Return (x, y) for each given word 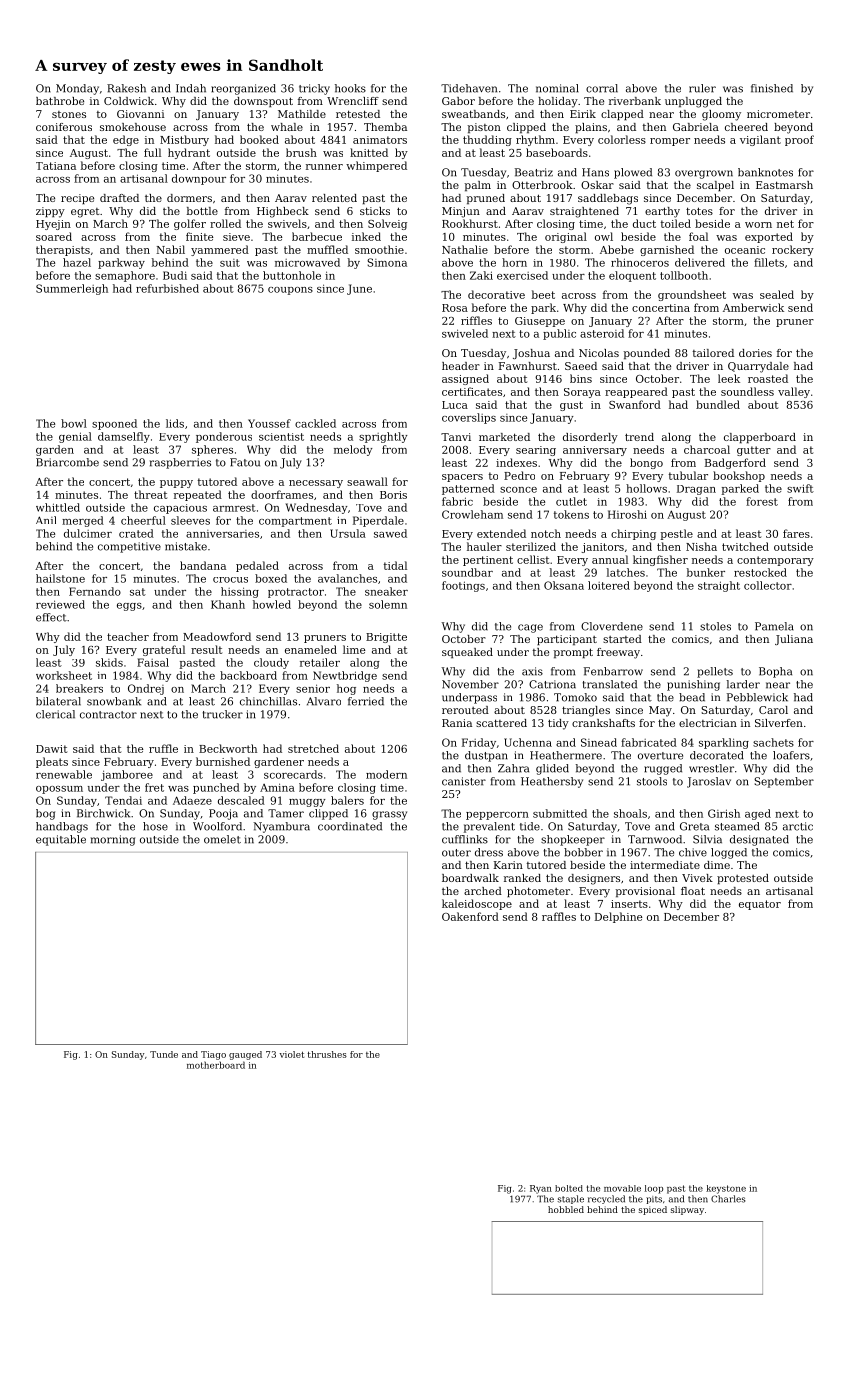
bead (692, 697)
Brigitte (386, 638)
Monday (77, 89)
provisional (645, 892)
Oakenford (470, 916)
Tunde (164, 1054)
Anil (46, 520)
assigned (465, 379)
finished (772, 88)
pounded (647, 354)
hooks (350, 88)
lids (175, 423)
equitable (61, 840)
